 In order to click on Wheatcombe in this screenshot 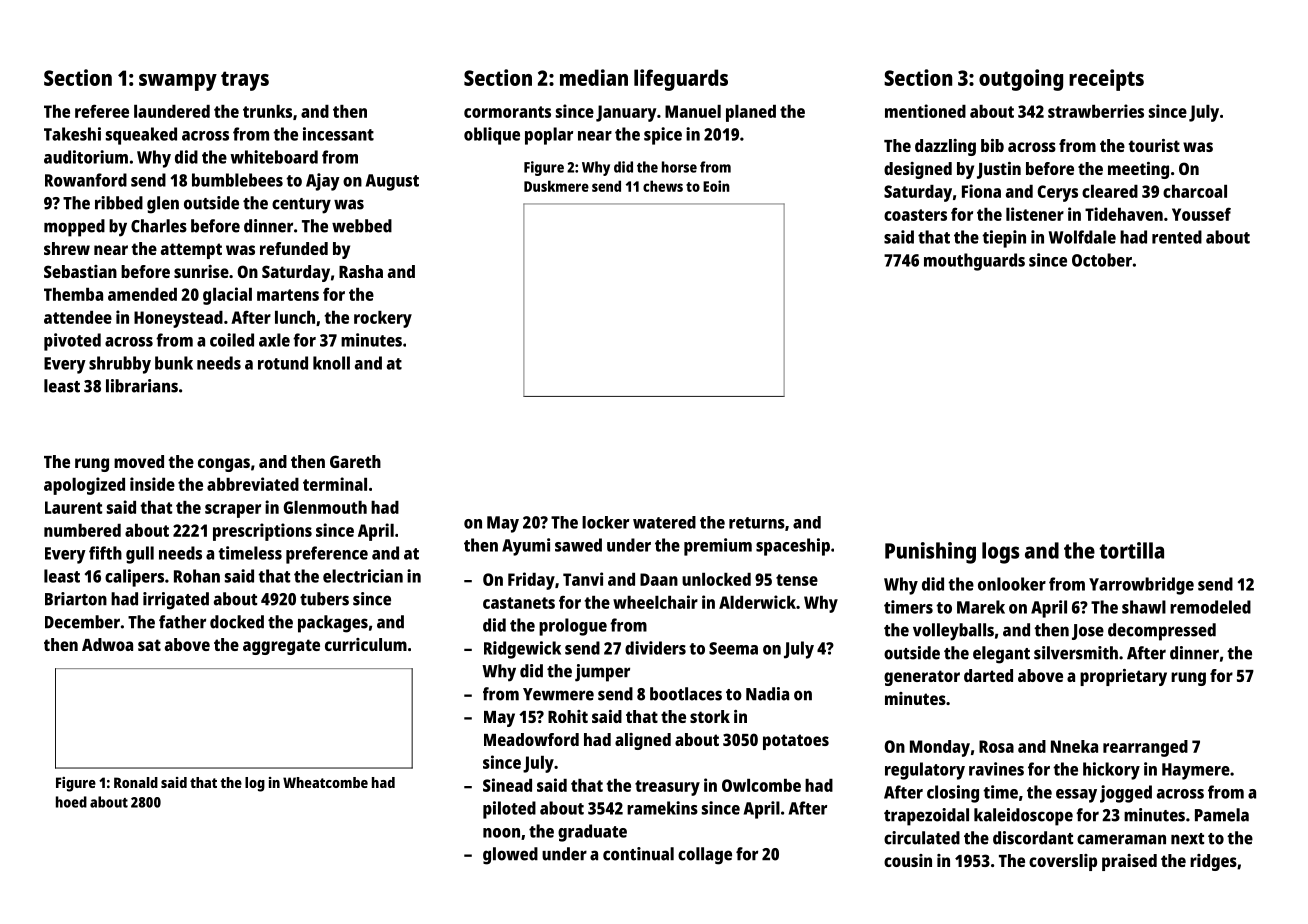, I will do `click(325, 782)`.
